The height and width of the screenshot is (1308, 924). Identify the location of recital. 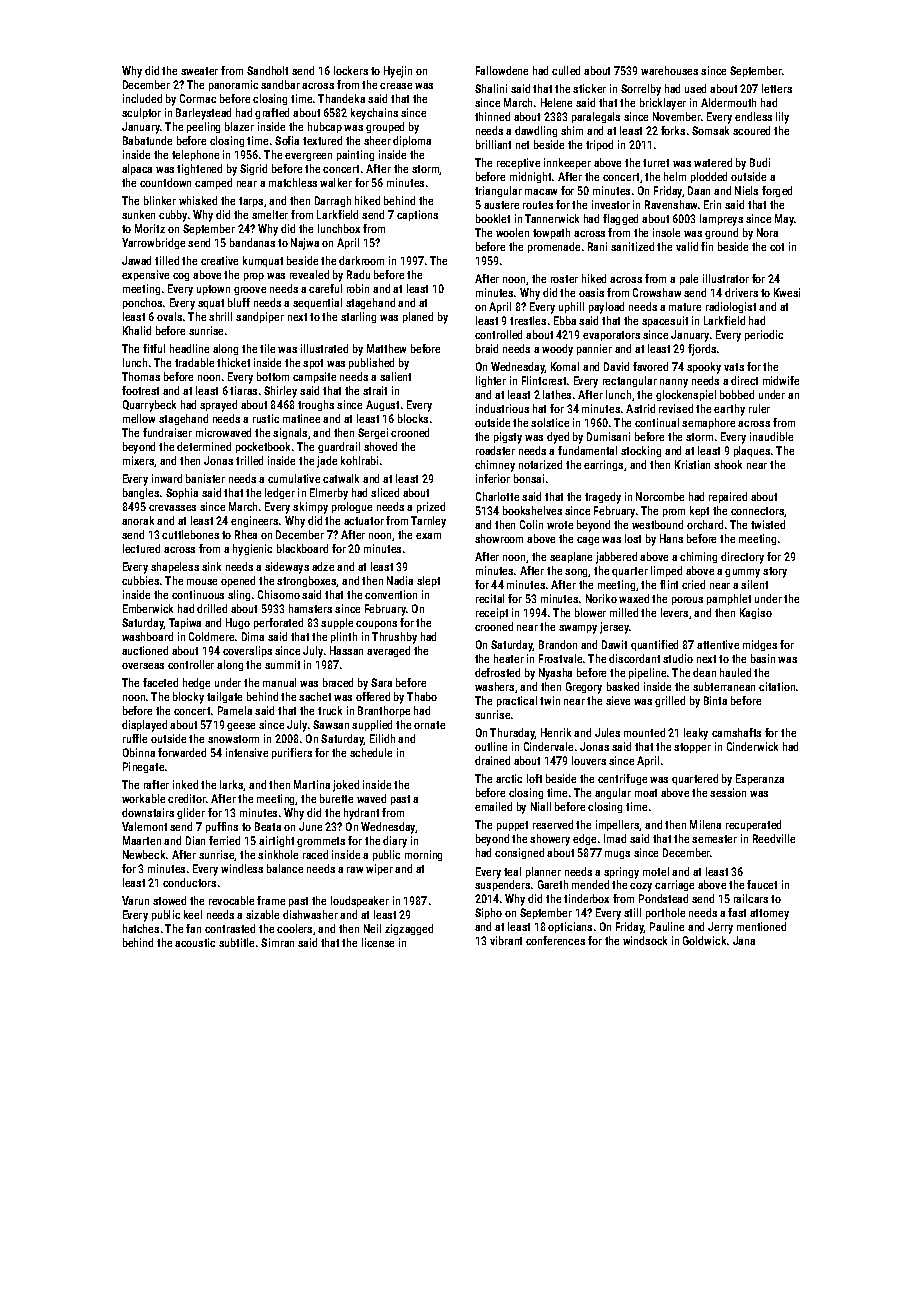
(490, 598).
